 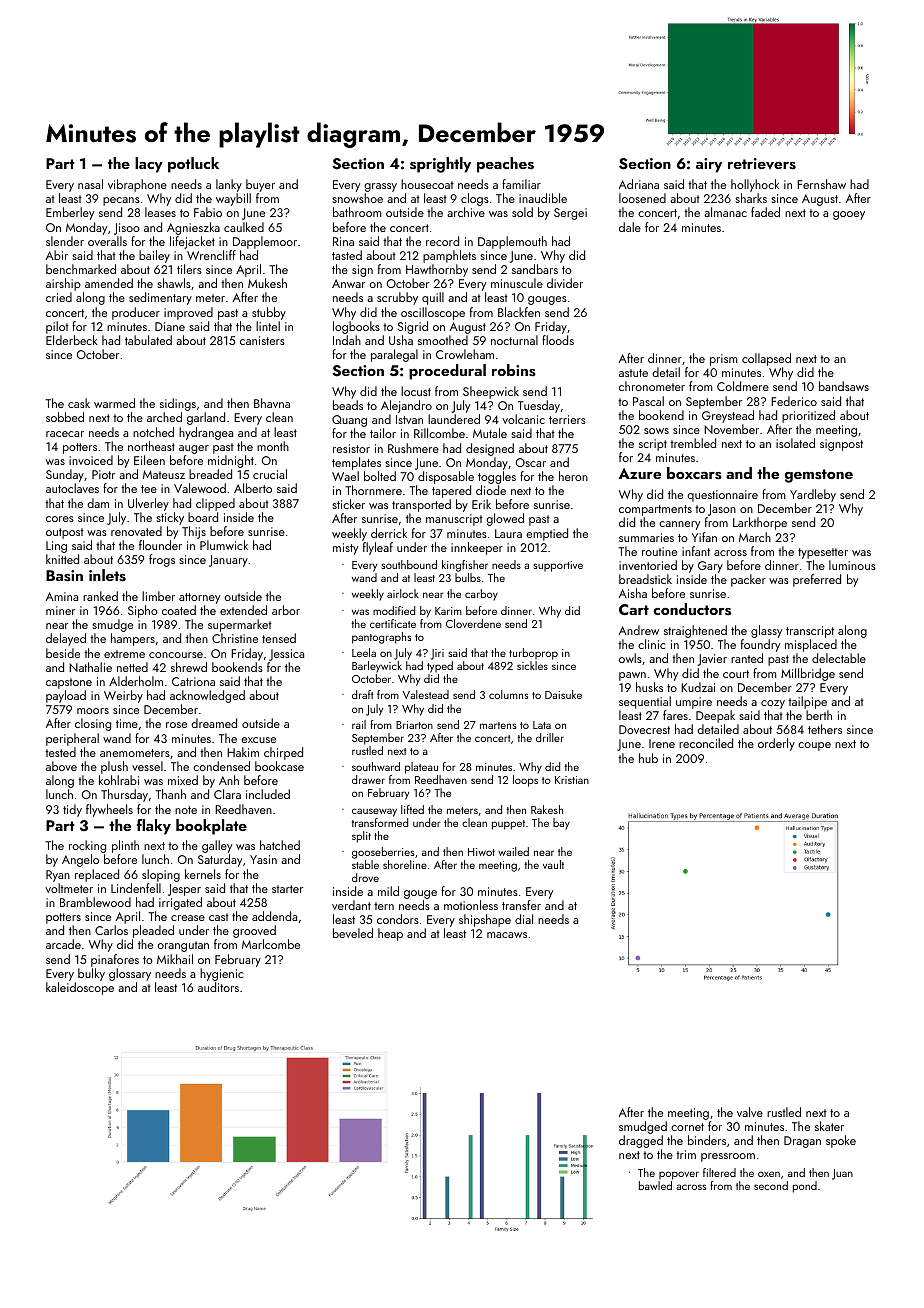 I want to click on tidy, so click(x=72, y=810).
